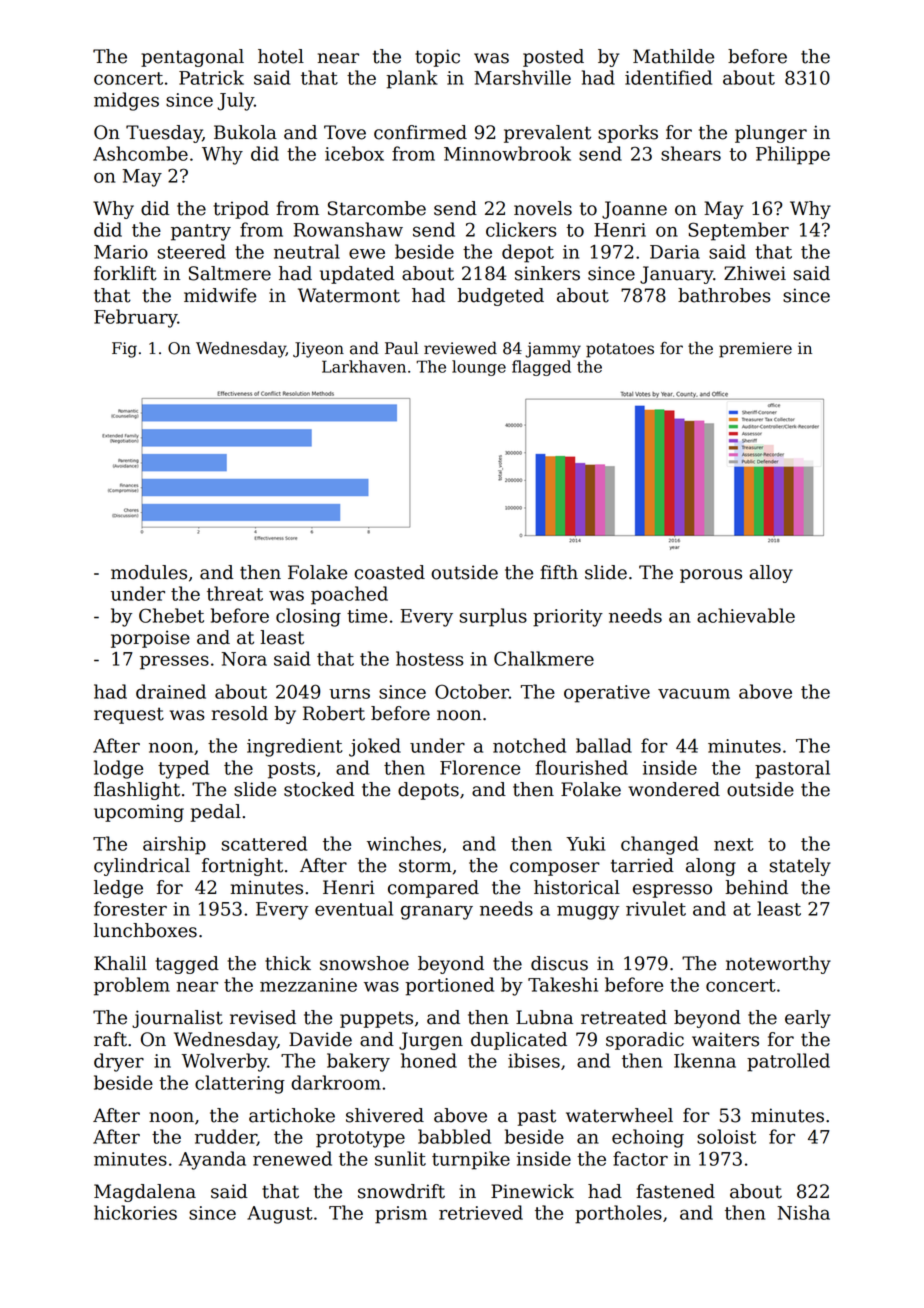 The height and width of the document is (1308, 924). Describe the element at coordinates (559, 572) in the document. I see `fifth` at that location.
